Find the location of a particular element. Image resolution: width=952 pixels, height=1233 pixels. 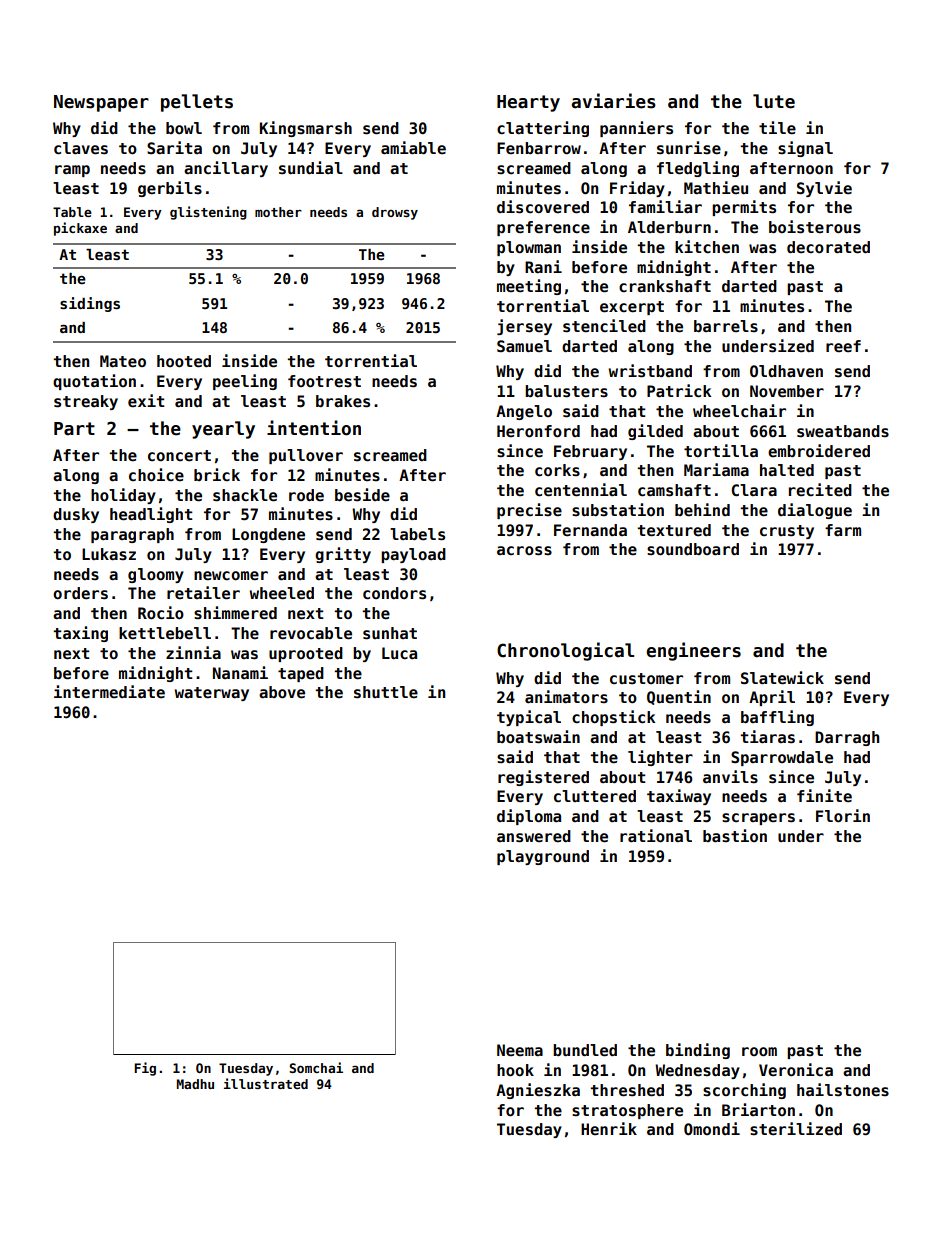

Agnieszka is located at coordinates (538, 1091).
